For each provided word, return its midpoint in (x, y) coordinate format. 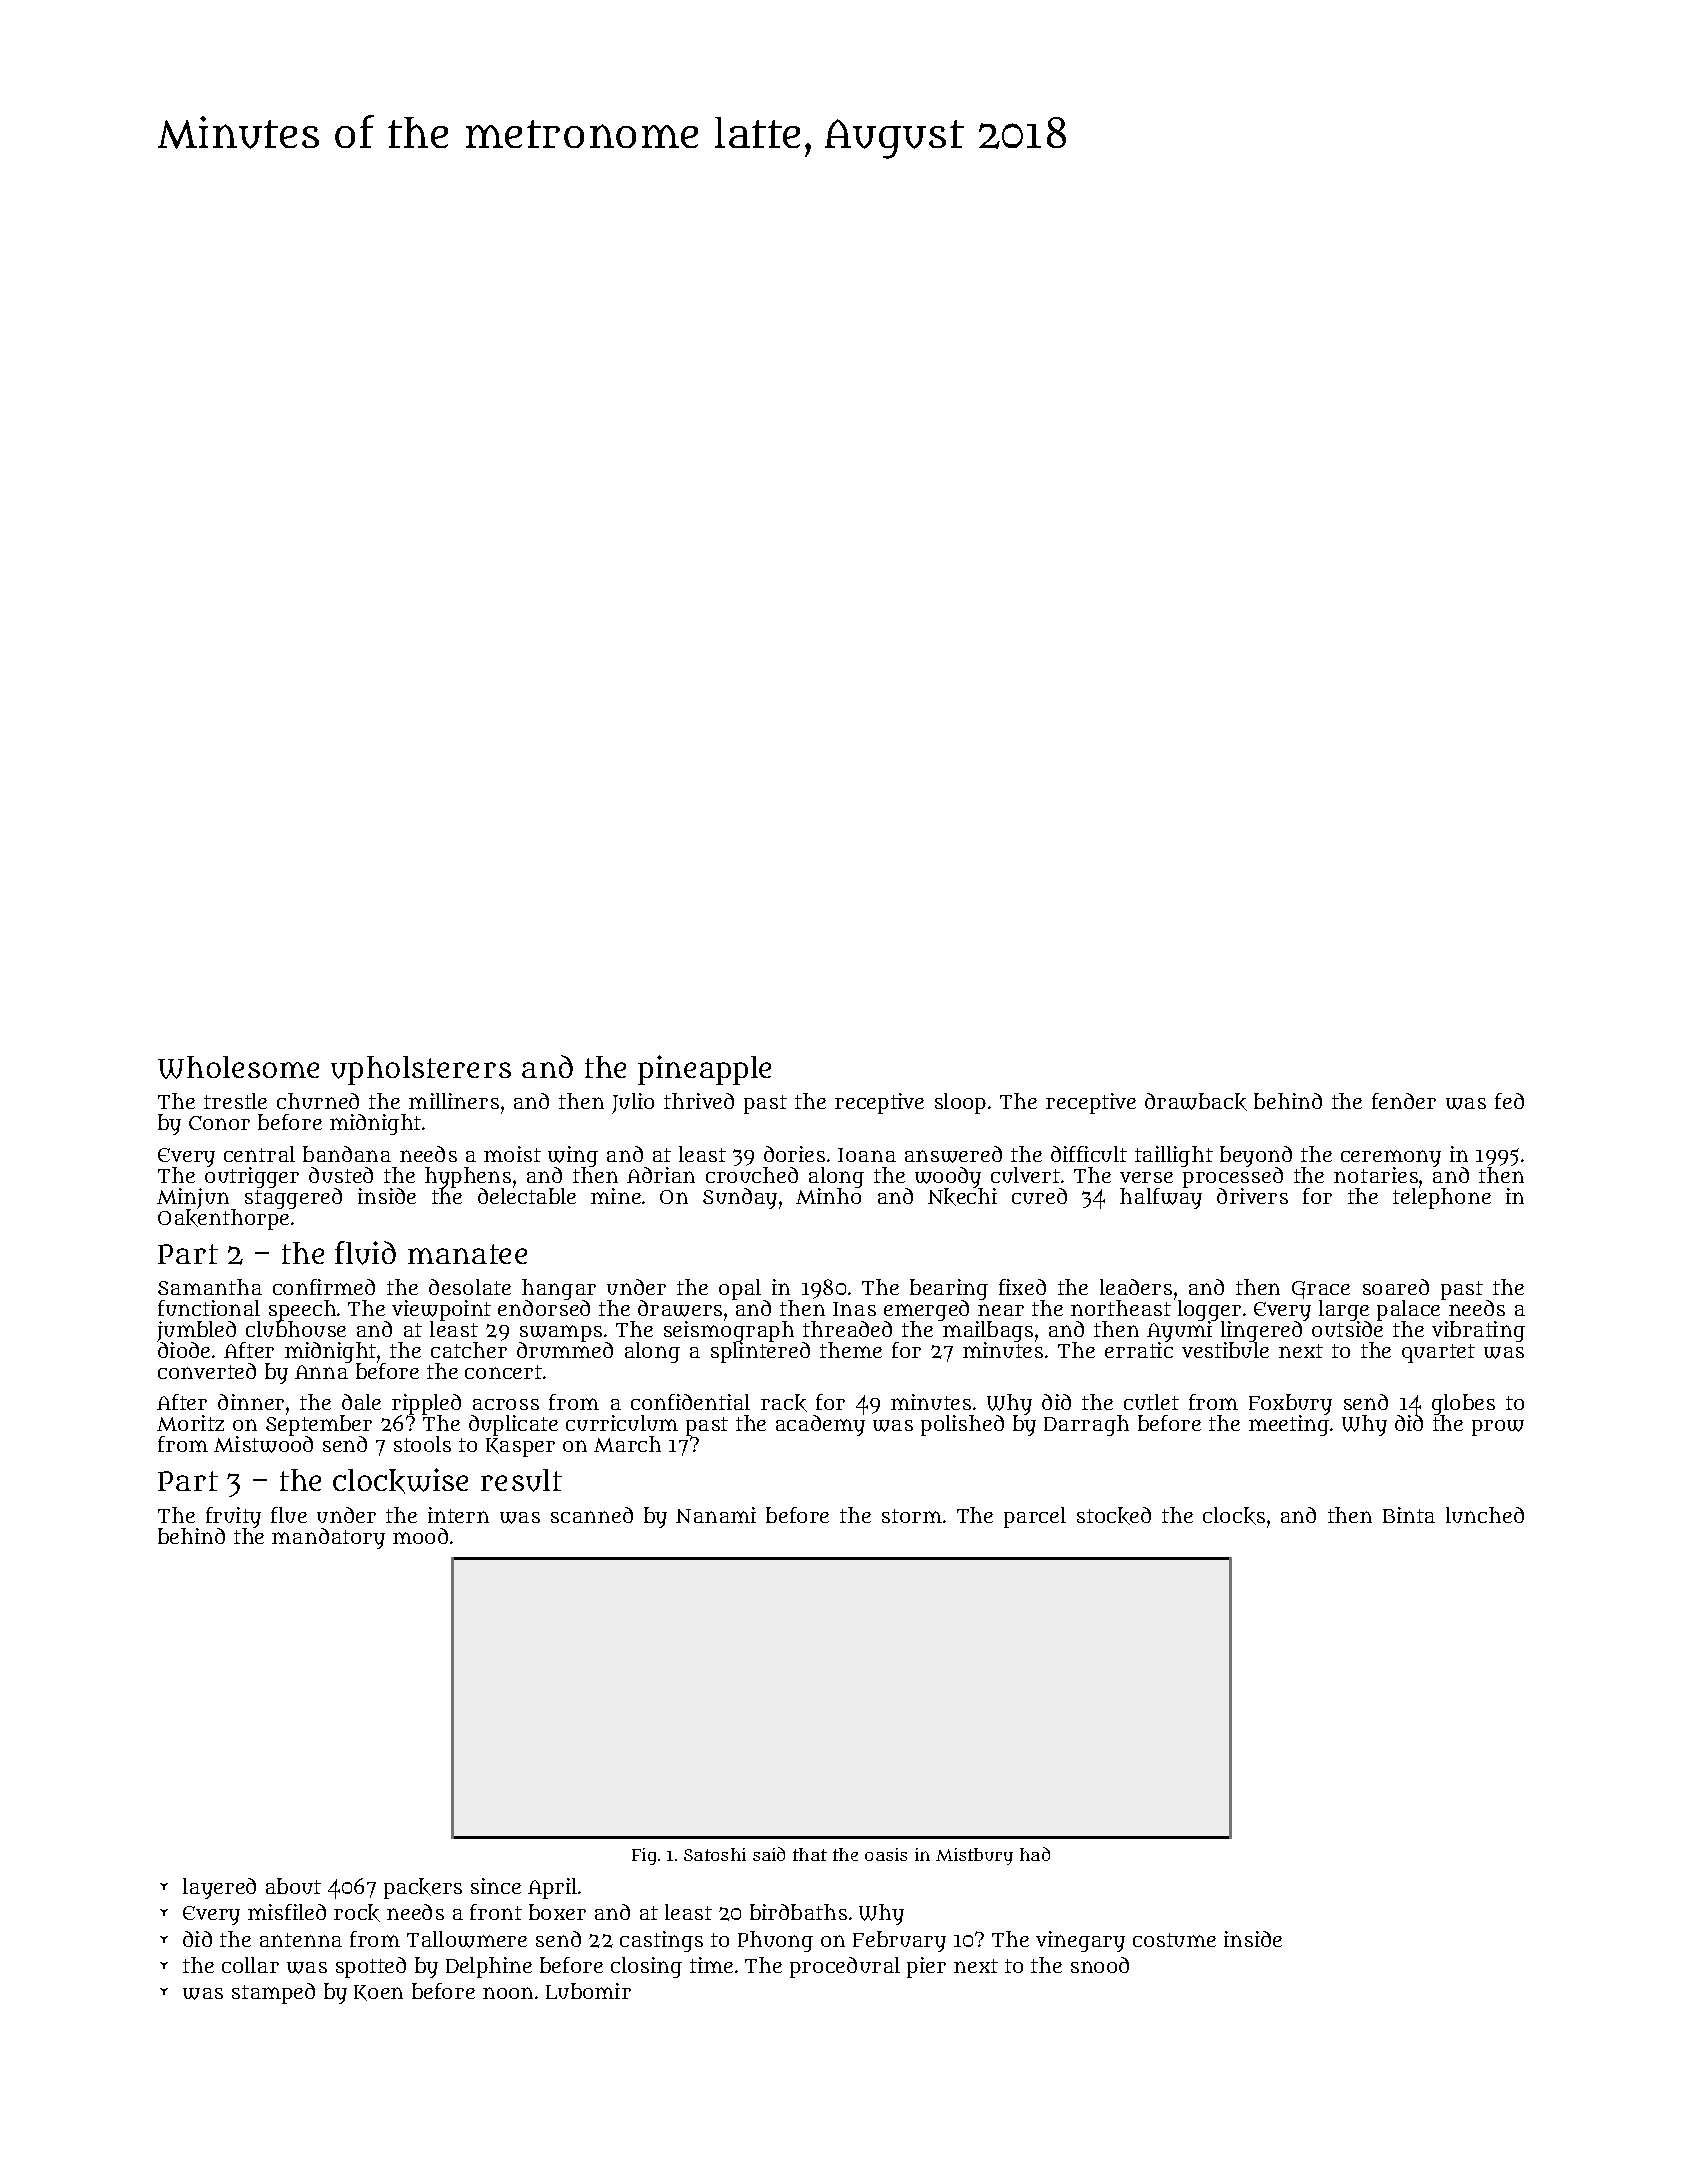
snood (1100, 1965)
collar (250, 1965)
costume (1174, 1940)
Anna (321, 1372)
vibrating (1478, 1331)
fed (1509, 1101)
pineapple (704, 1070)
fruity (233, 1517)
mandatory (328, 1538)
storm (912, 1516)
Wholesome (238, 1067)
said (769, 1854)
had (1035, 1854)
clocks (1234, 1516)
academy (820, 1426)
